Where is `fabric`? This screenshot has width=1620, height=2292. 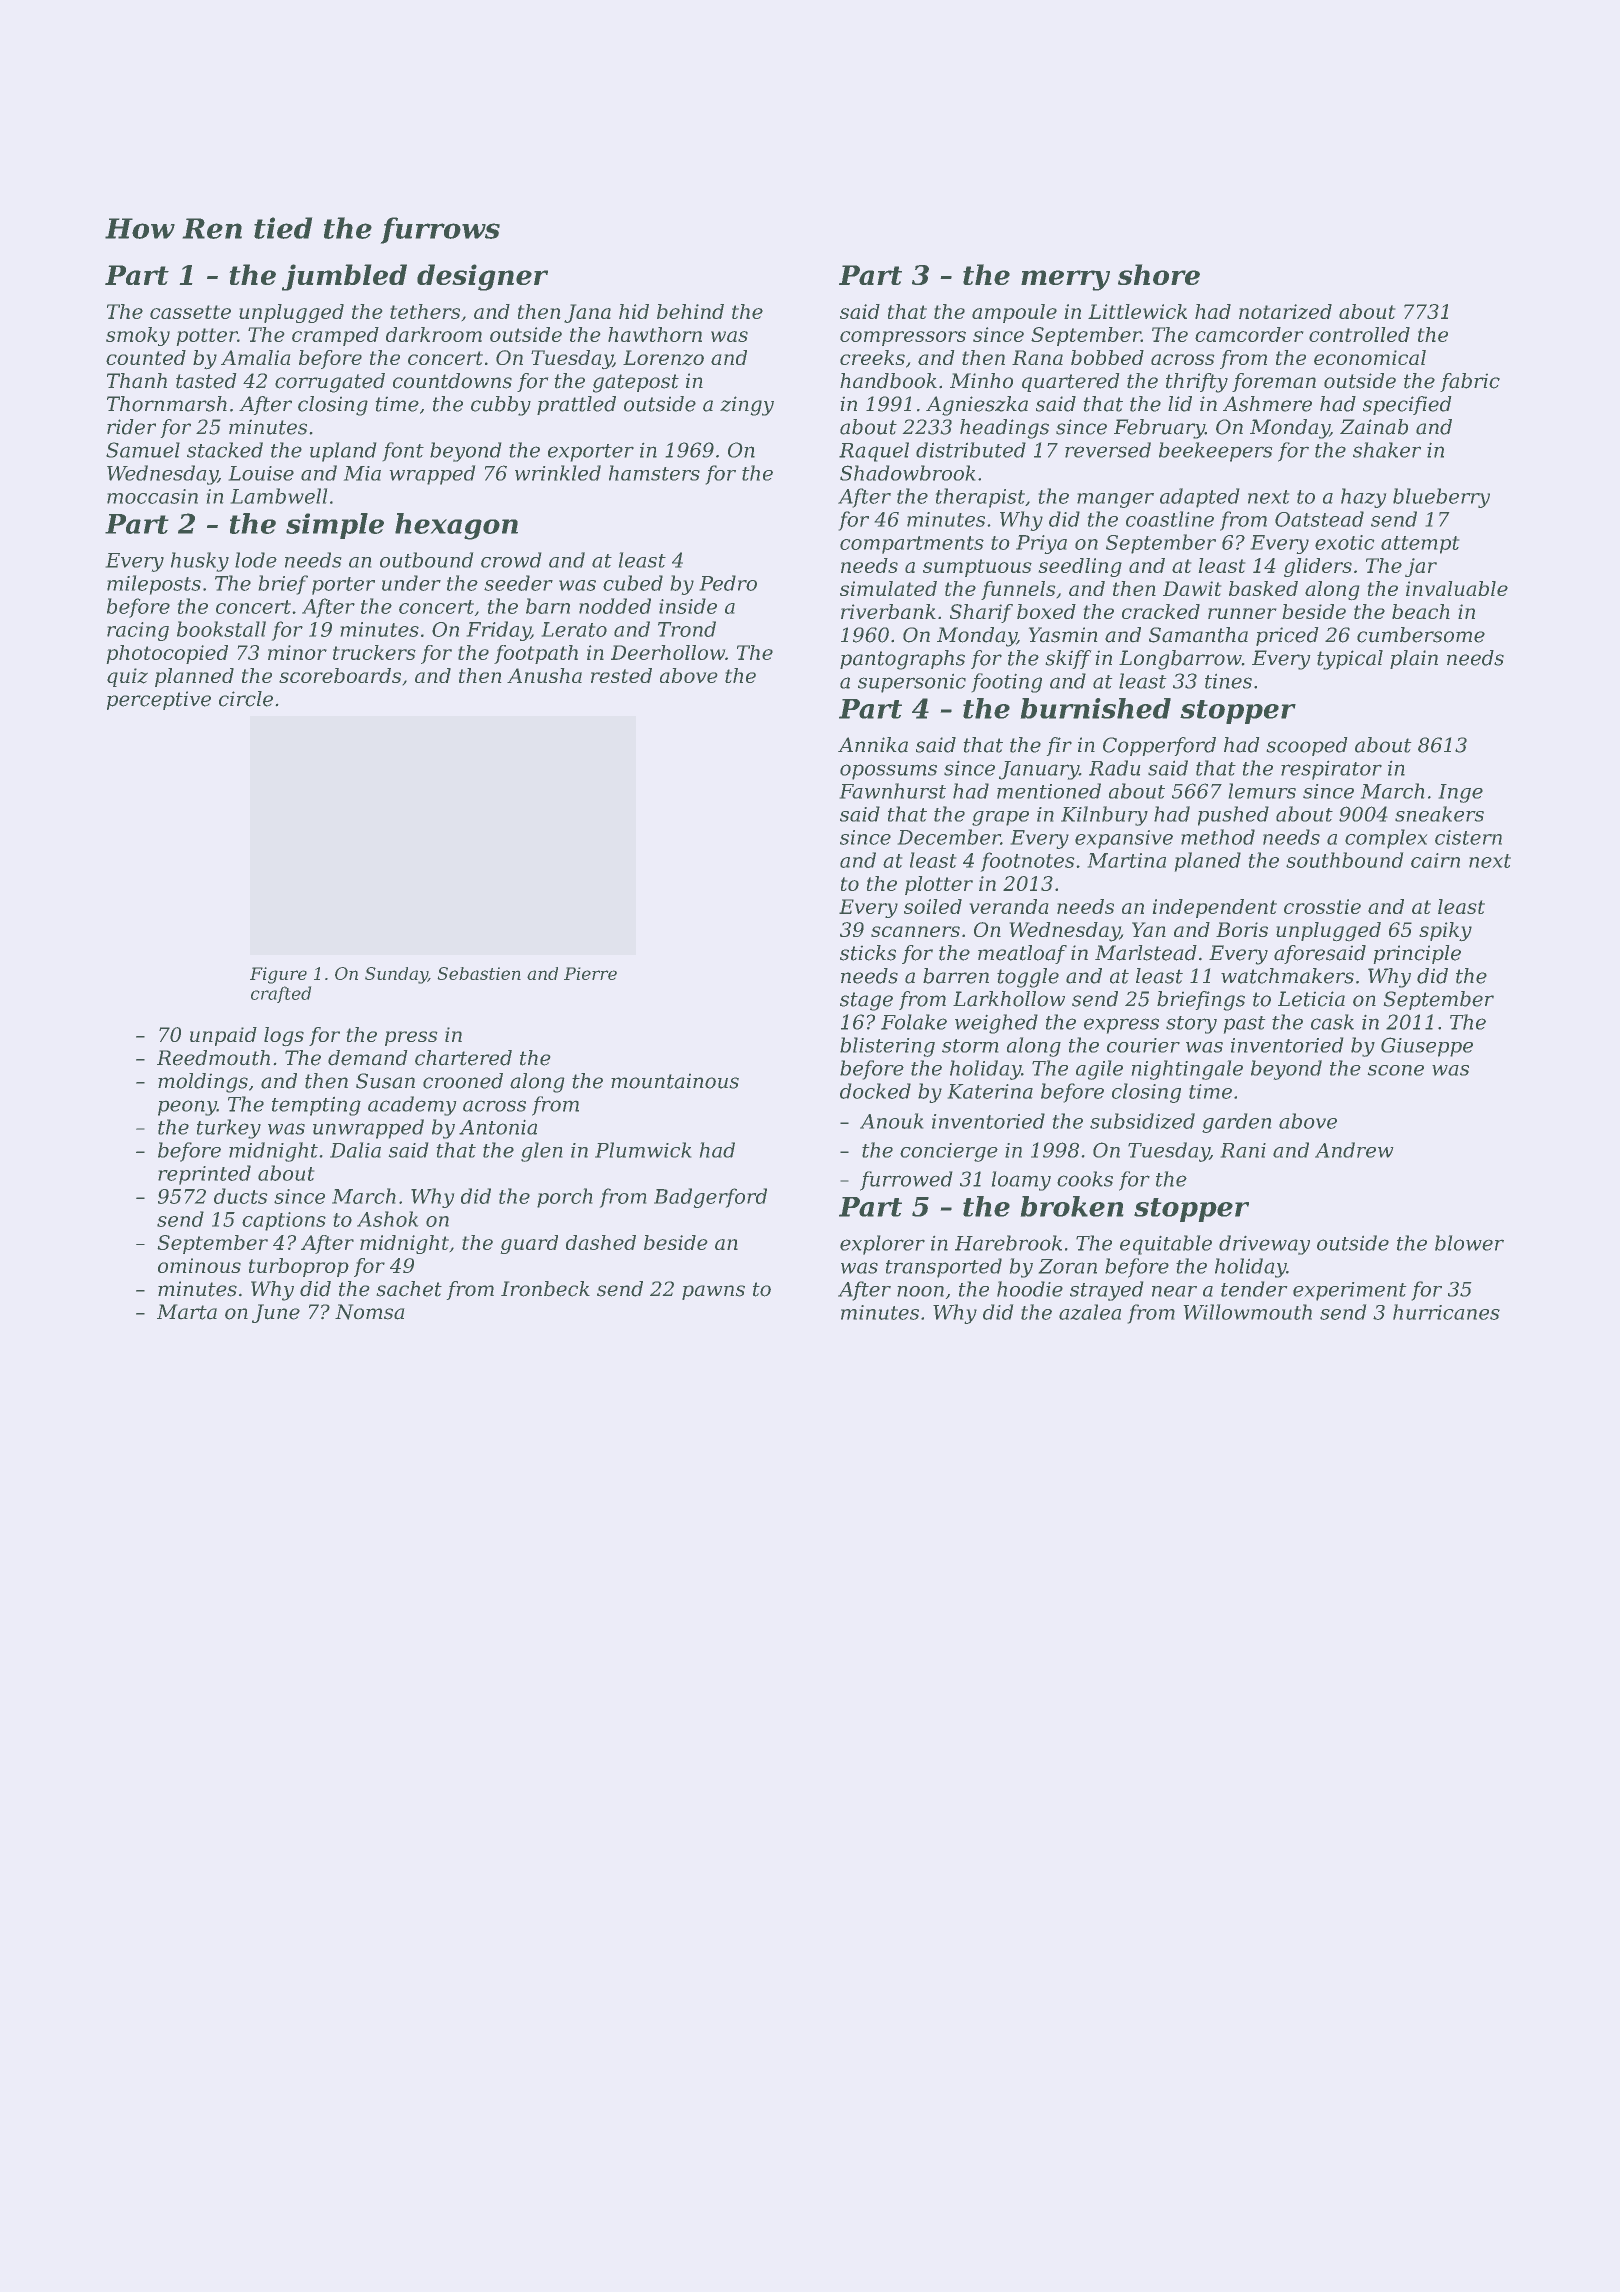
fabric is located at coordinates (1470, 382).
